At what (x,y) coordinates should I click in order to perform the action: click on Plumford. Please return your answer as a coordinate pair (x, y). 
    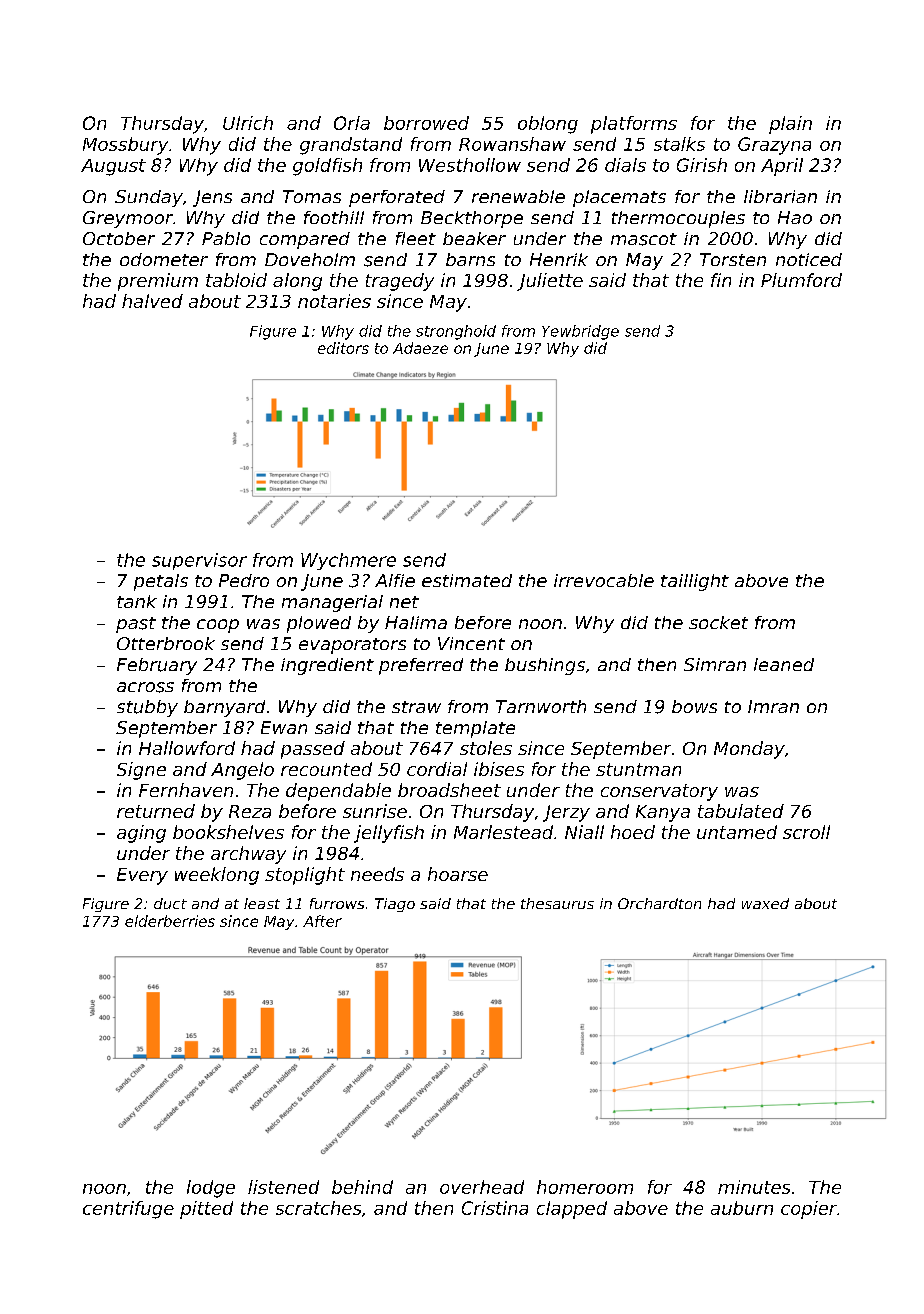
    Looking at the image, I should click on (801, 280).
